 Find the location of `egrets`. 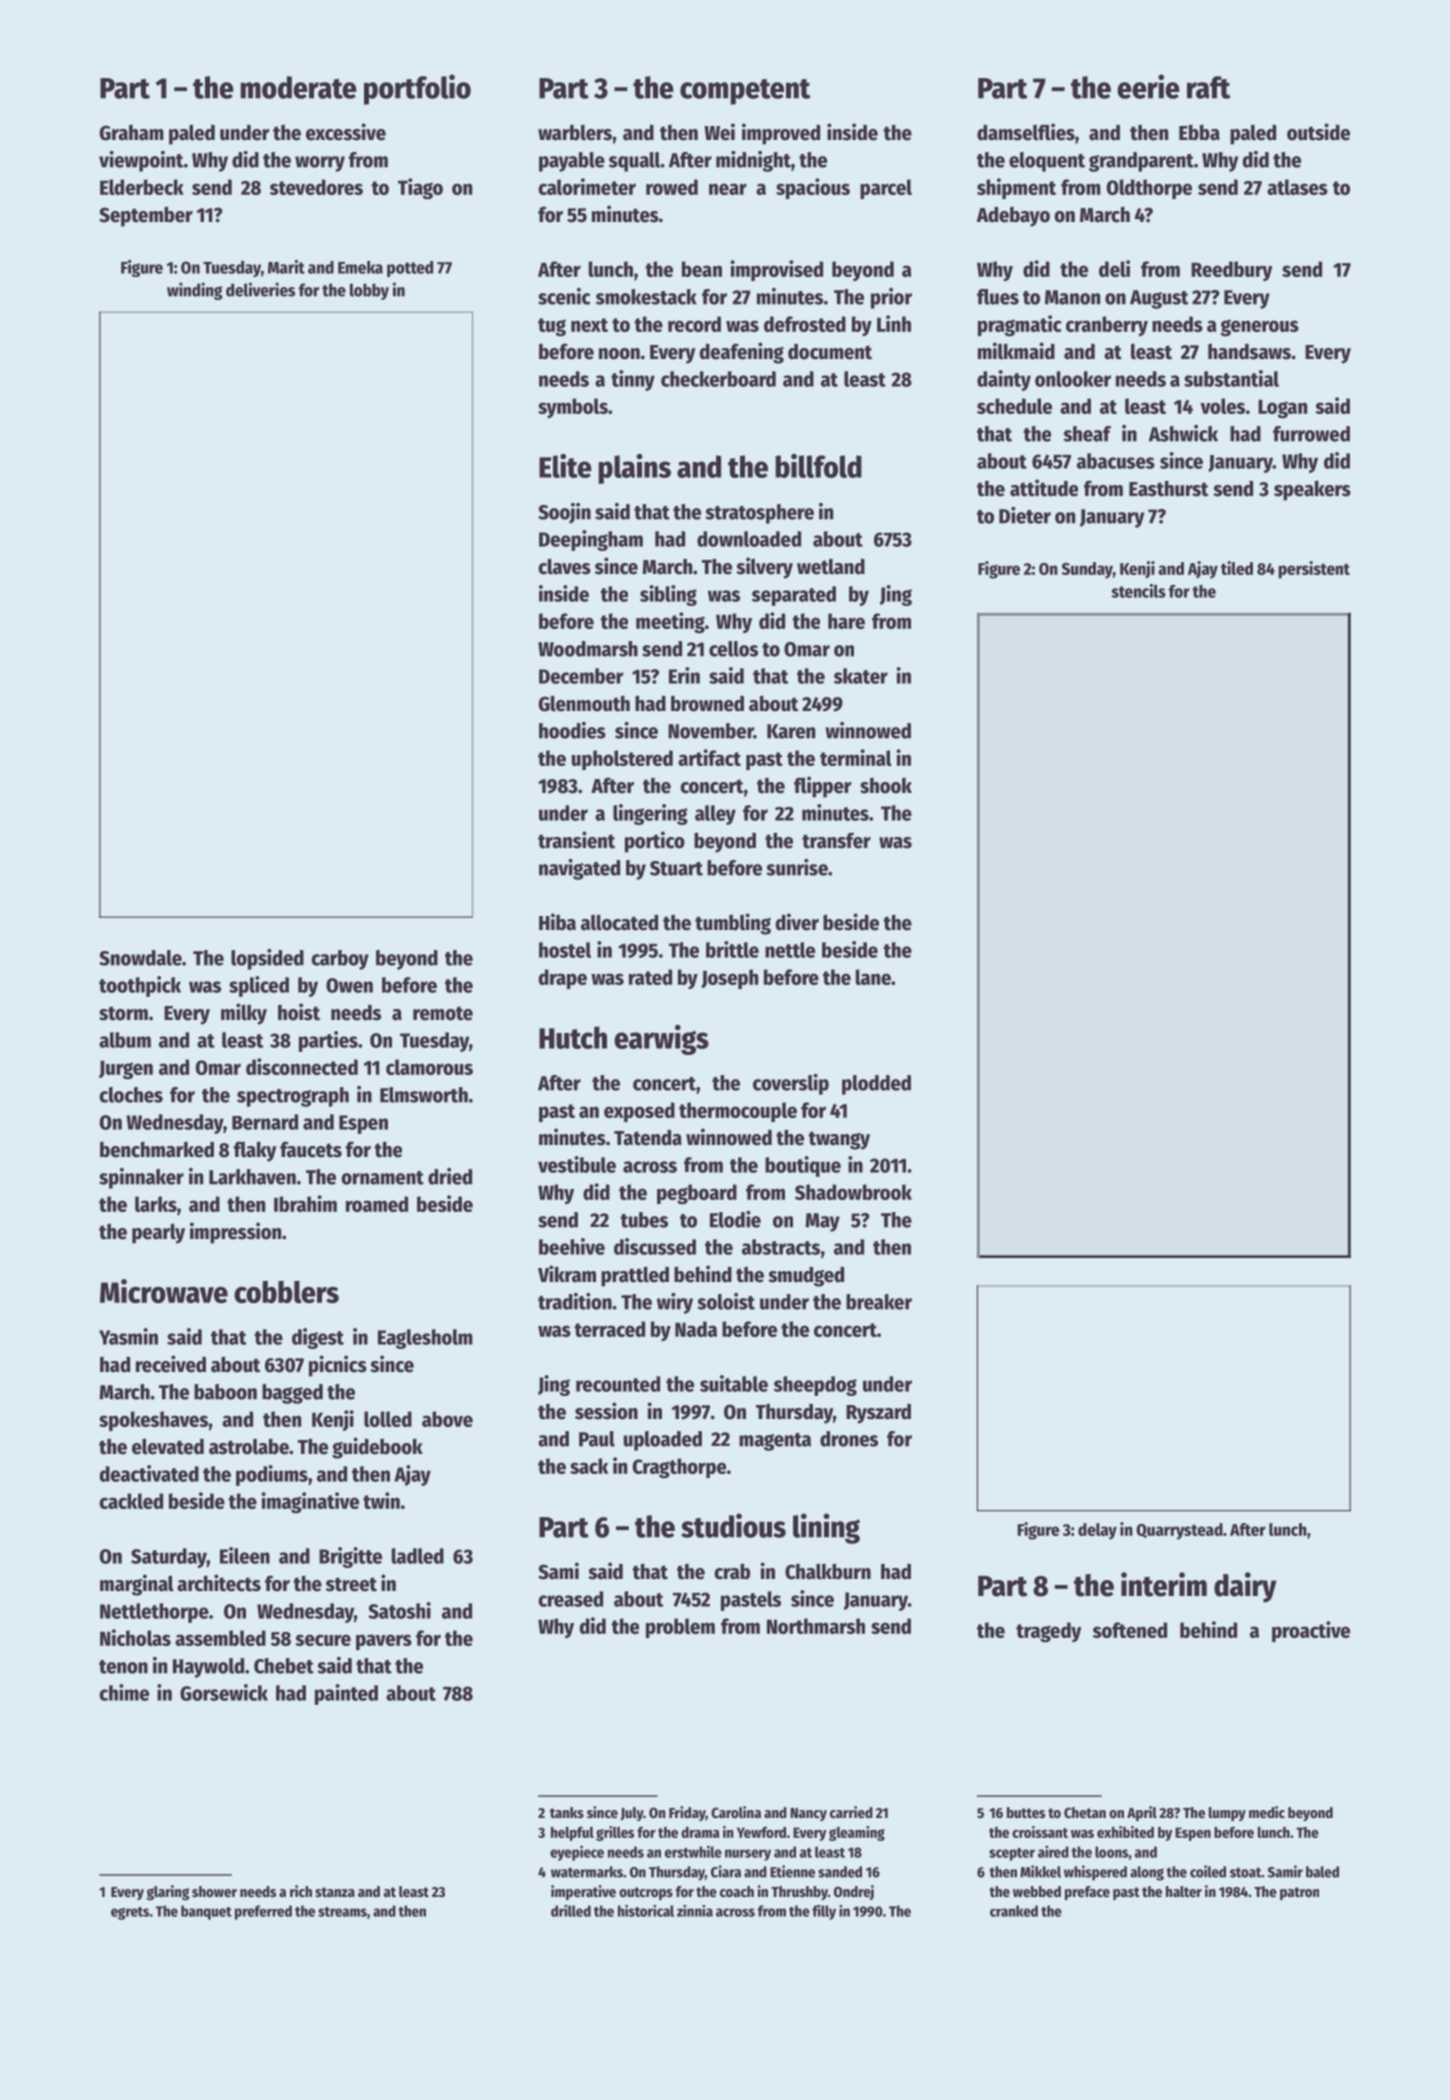

egrets is located at coordinates (130, 1913).
